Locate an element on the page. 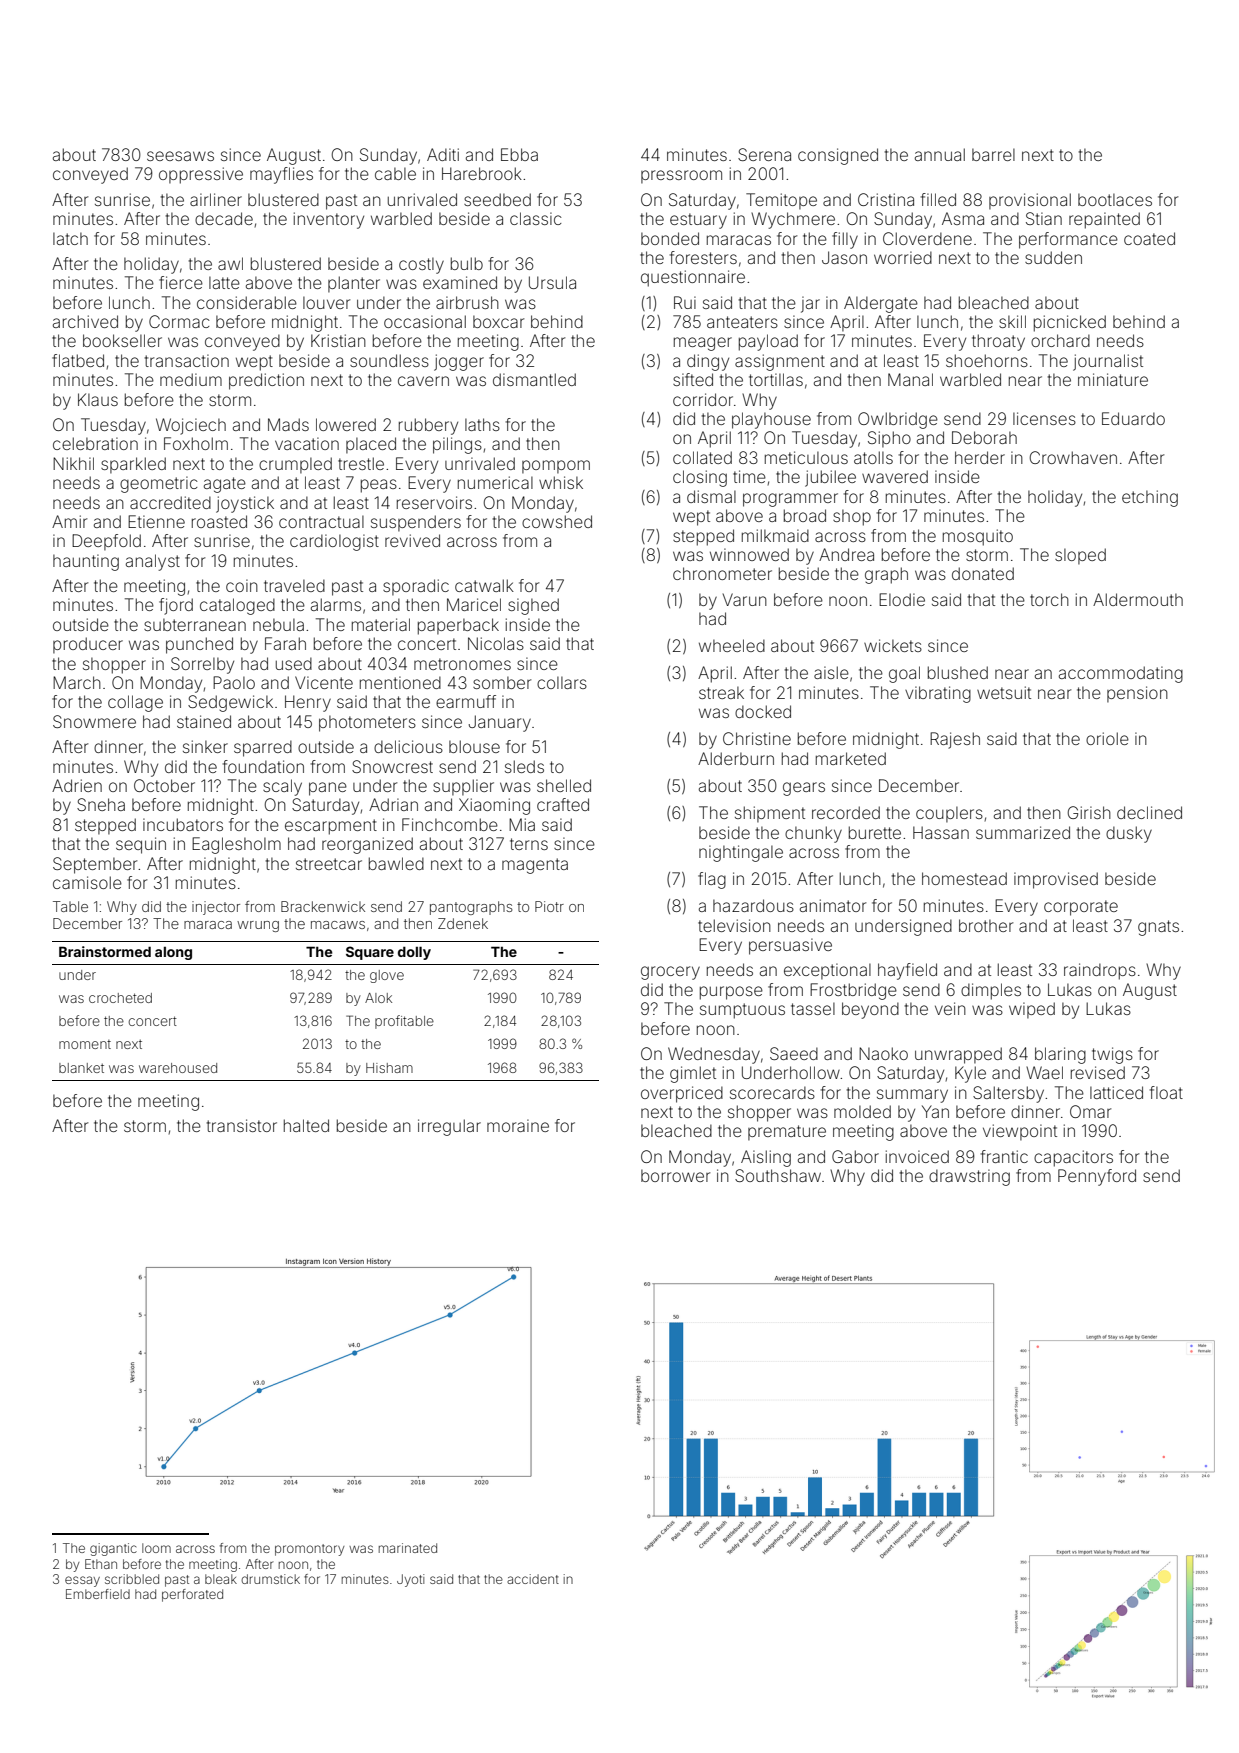  latch is located at coordinates (70, 239).
